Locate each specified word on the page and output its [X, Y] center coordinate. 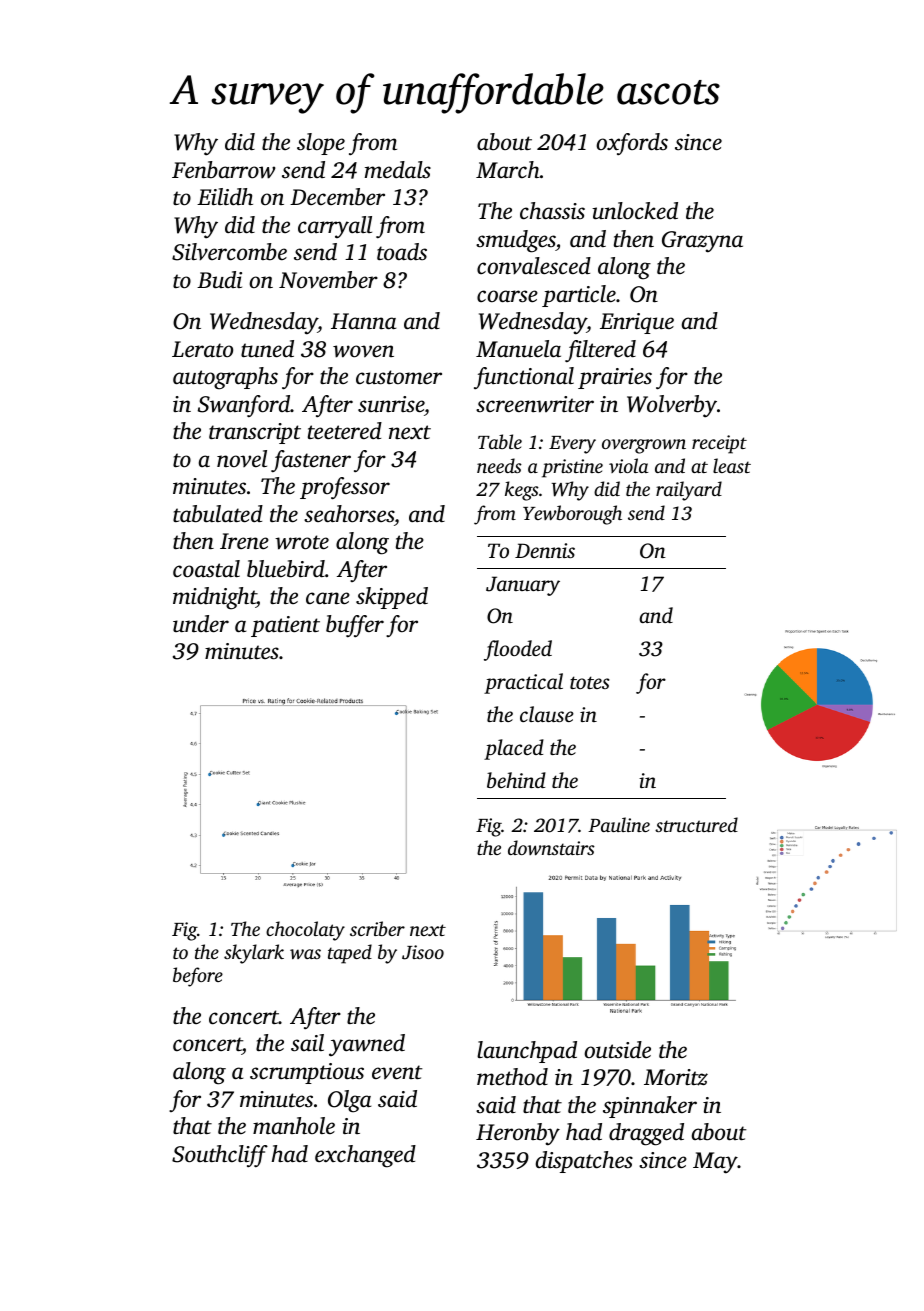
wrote [302, 542]
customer [399, 377]
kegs [522, 491]
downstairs [551, 848]
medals [398, 170]
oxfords [632, 144]
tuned [267, 349]
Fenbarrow [223, 170]
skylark [254, 954]
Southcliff [220, 1156]
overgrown [644, 446]
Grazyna [702, 242]
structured [696, 824]
